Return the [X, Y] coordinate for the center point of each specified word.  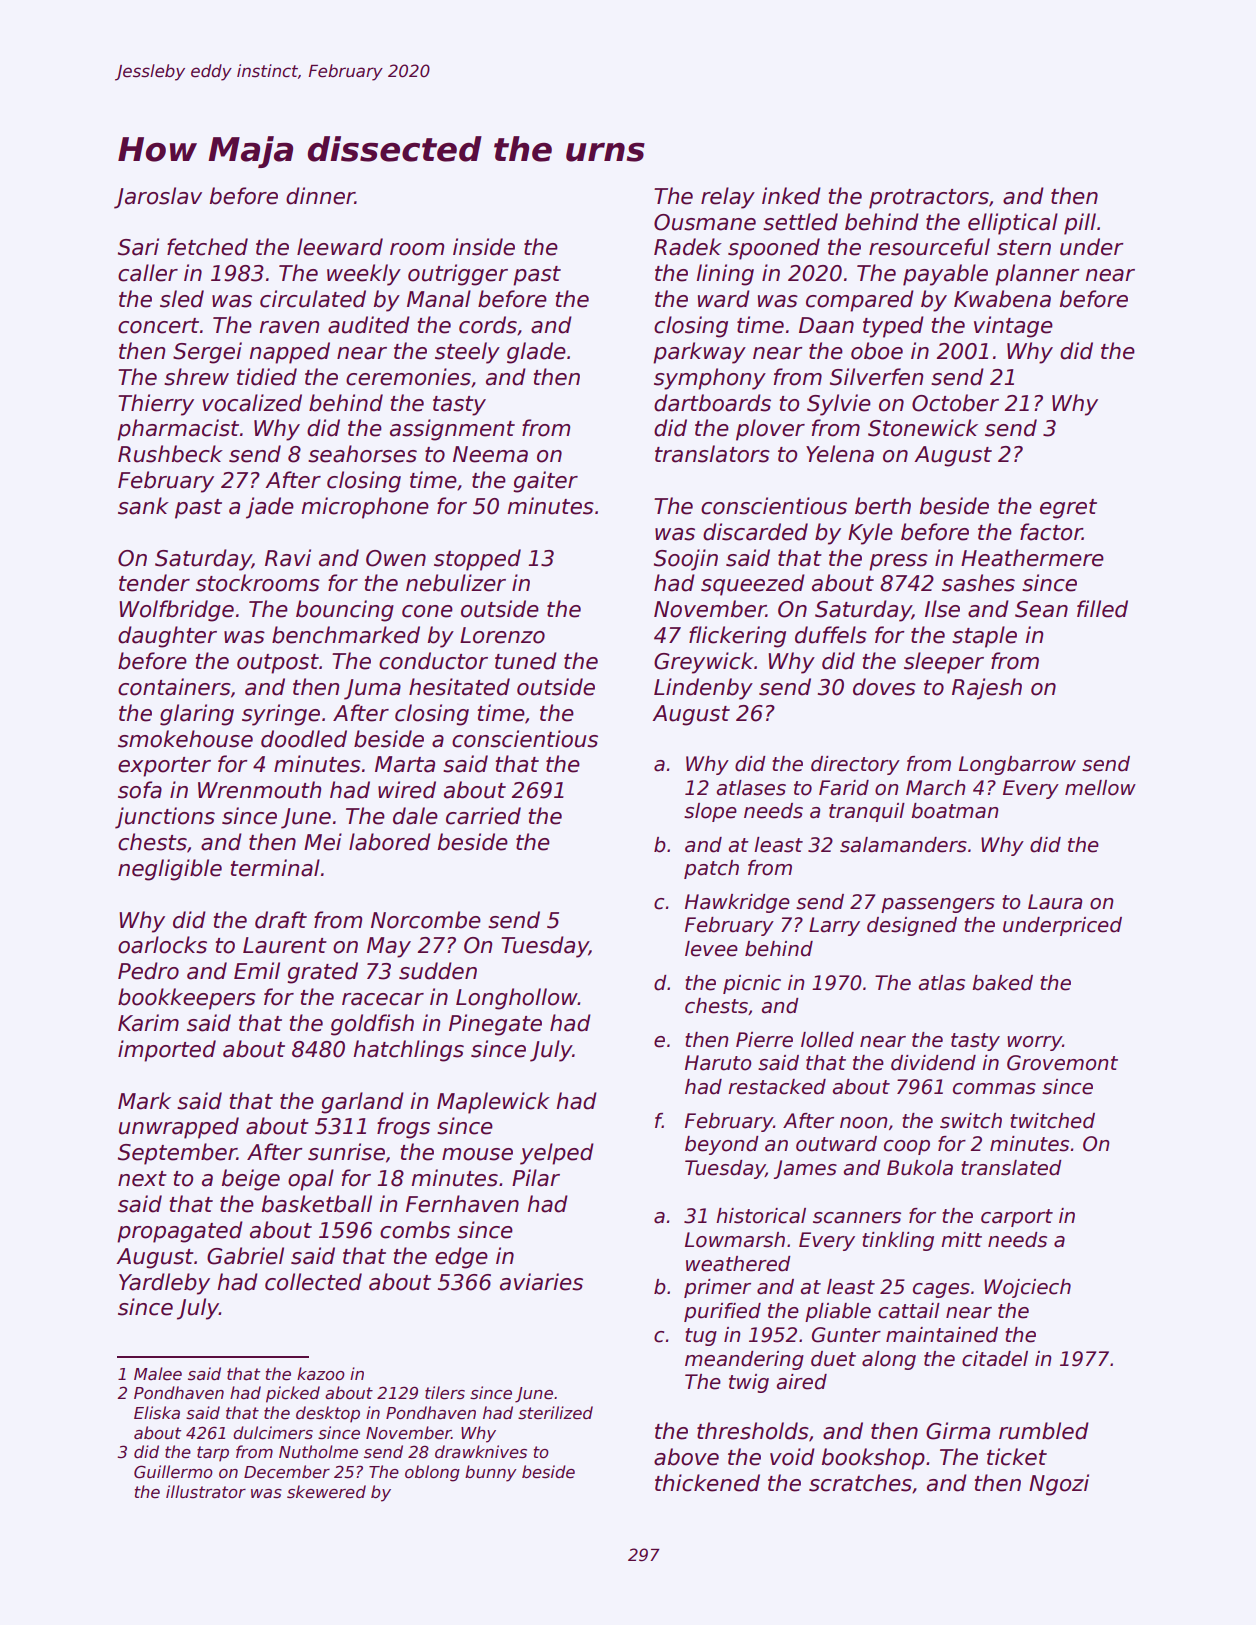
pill [1080, 224]
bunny [491, 1473]
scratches [860, 1483]
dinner [320, 196]
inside [484, 247]
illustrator [206, 1492]
